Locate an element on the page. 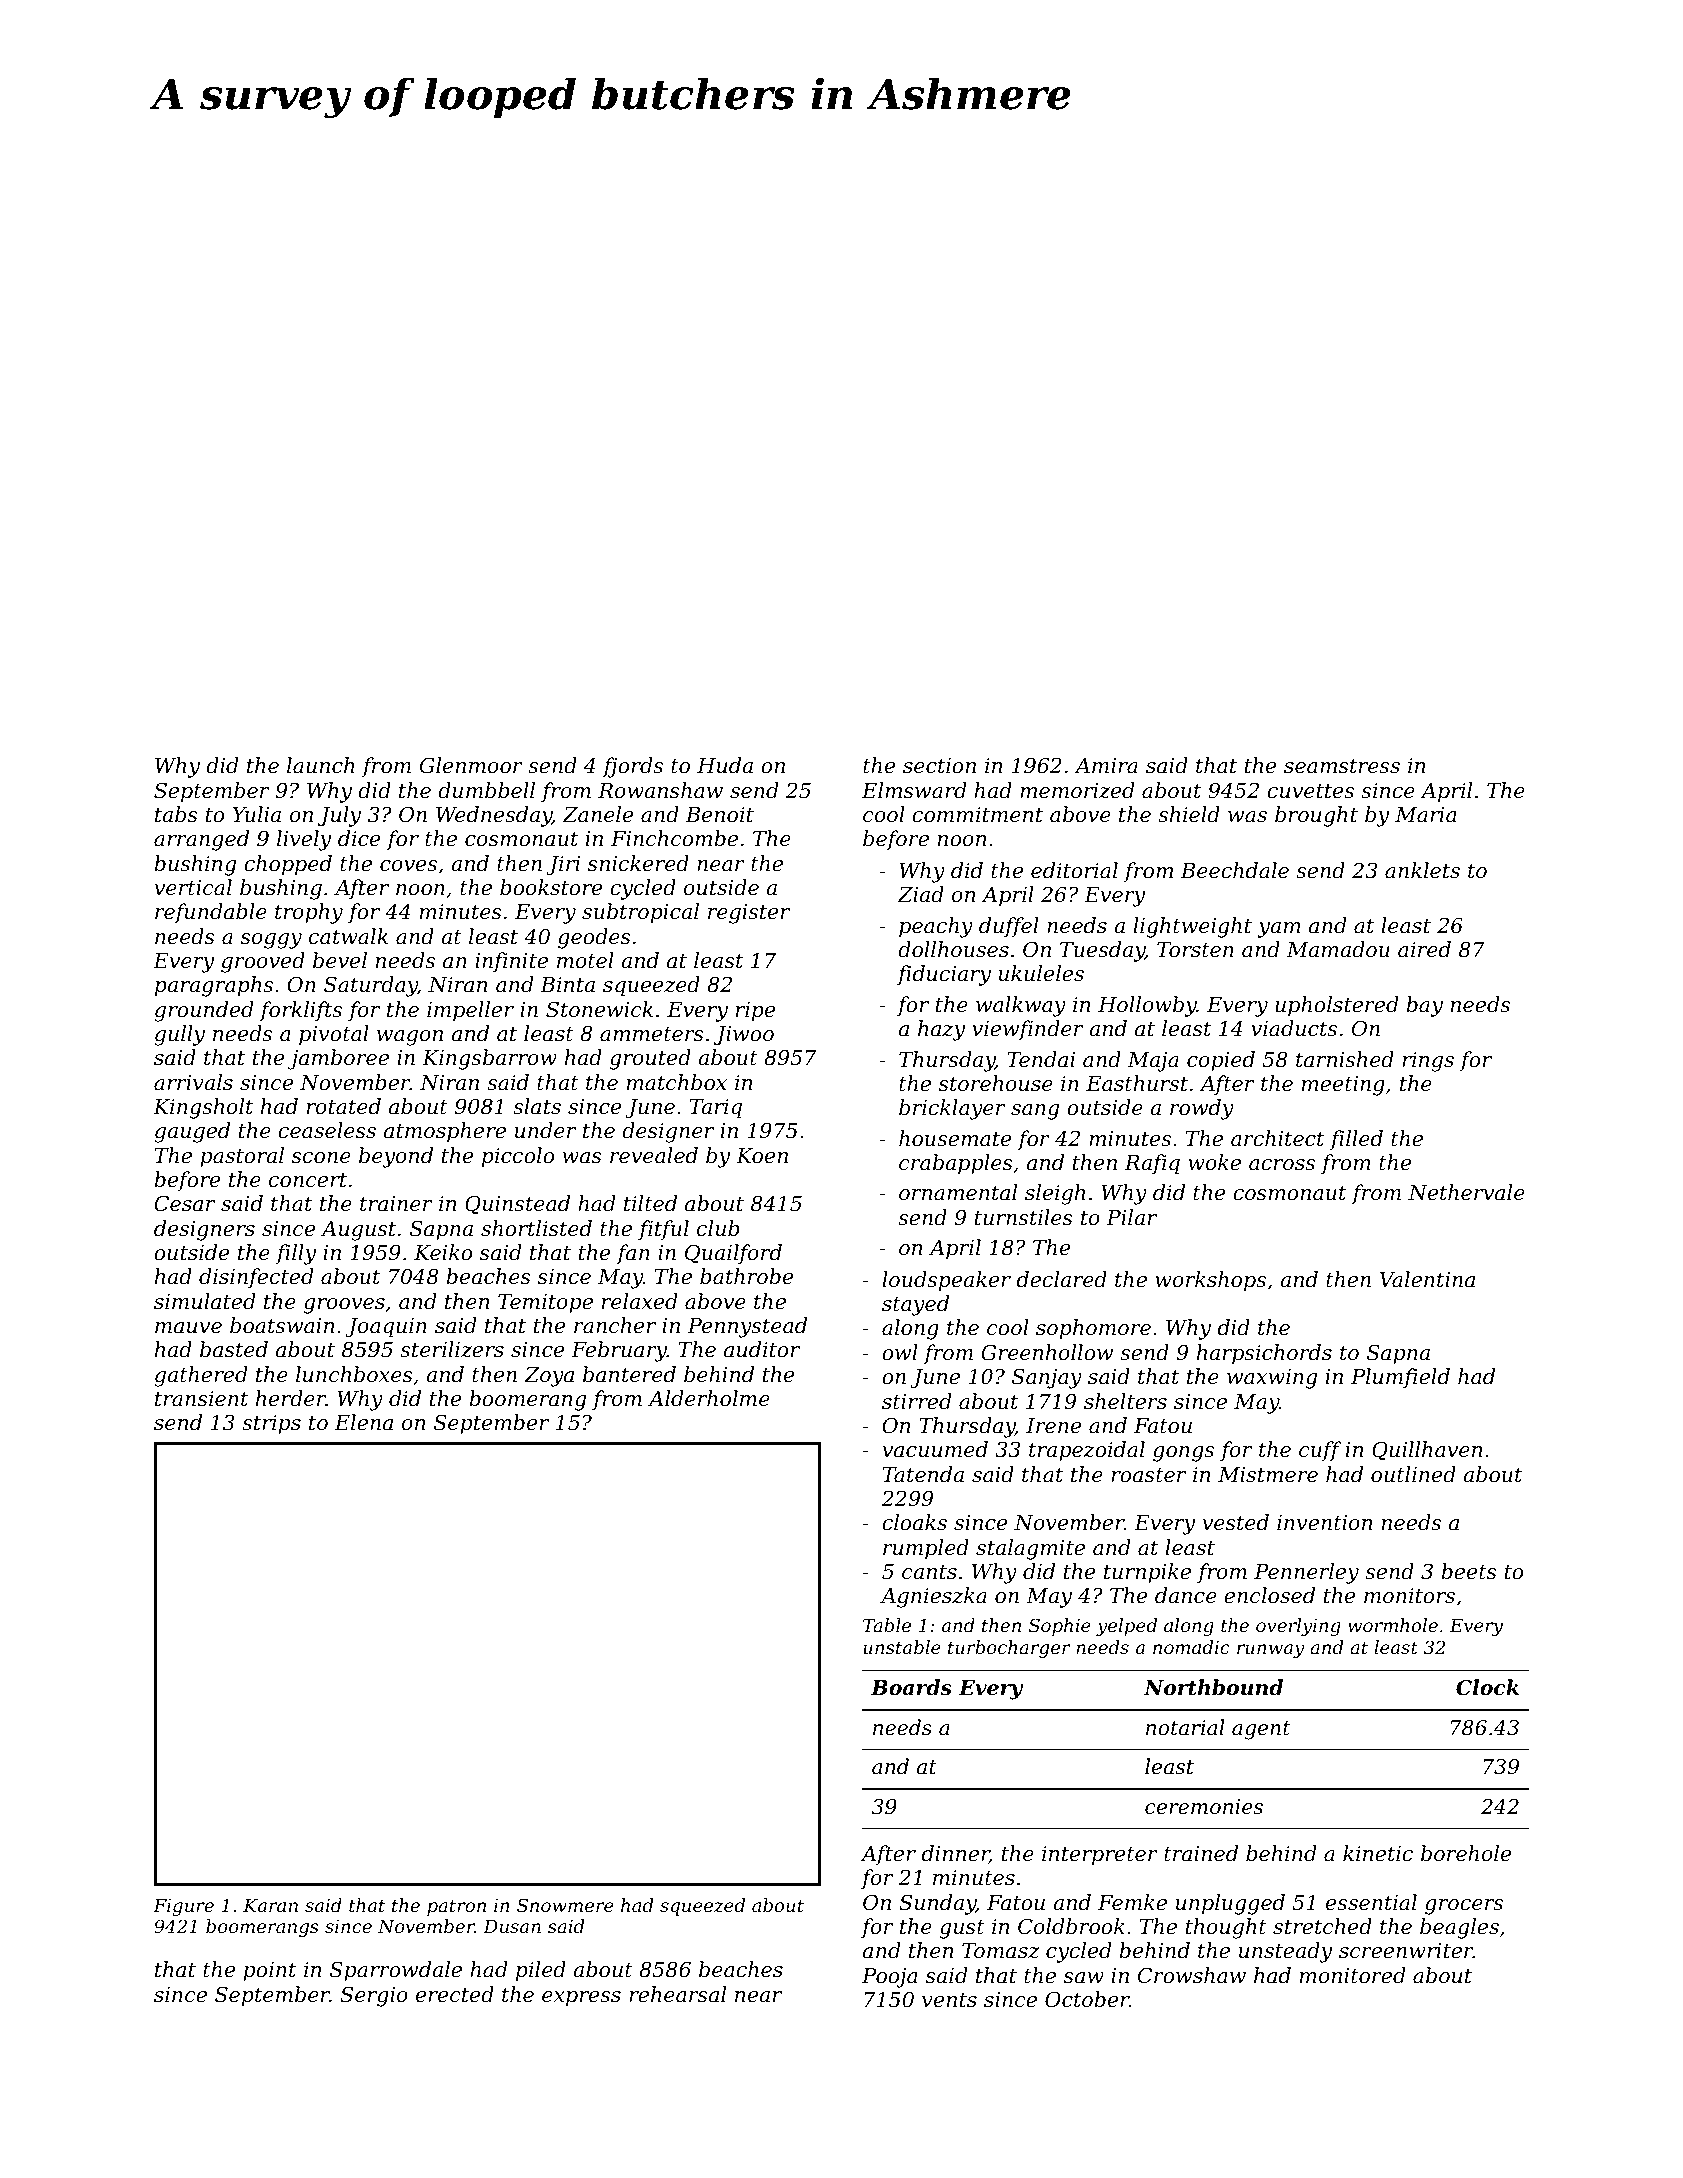 The width and height of the document is (1683, 2178). across is located at coordinates (1282, 1165).
